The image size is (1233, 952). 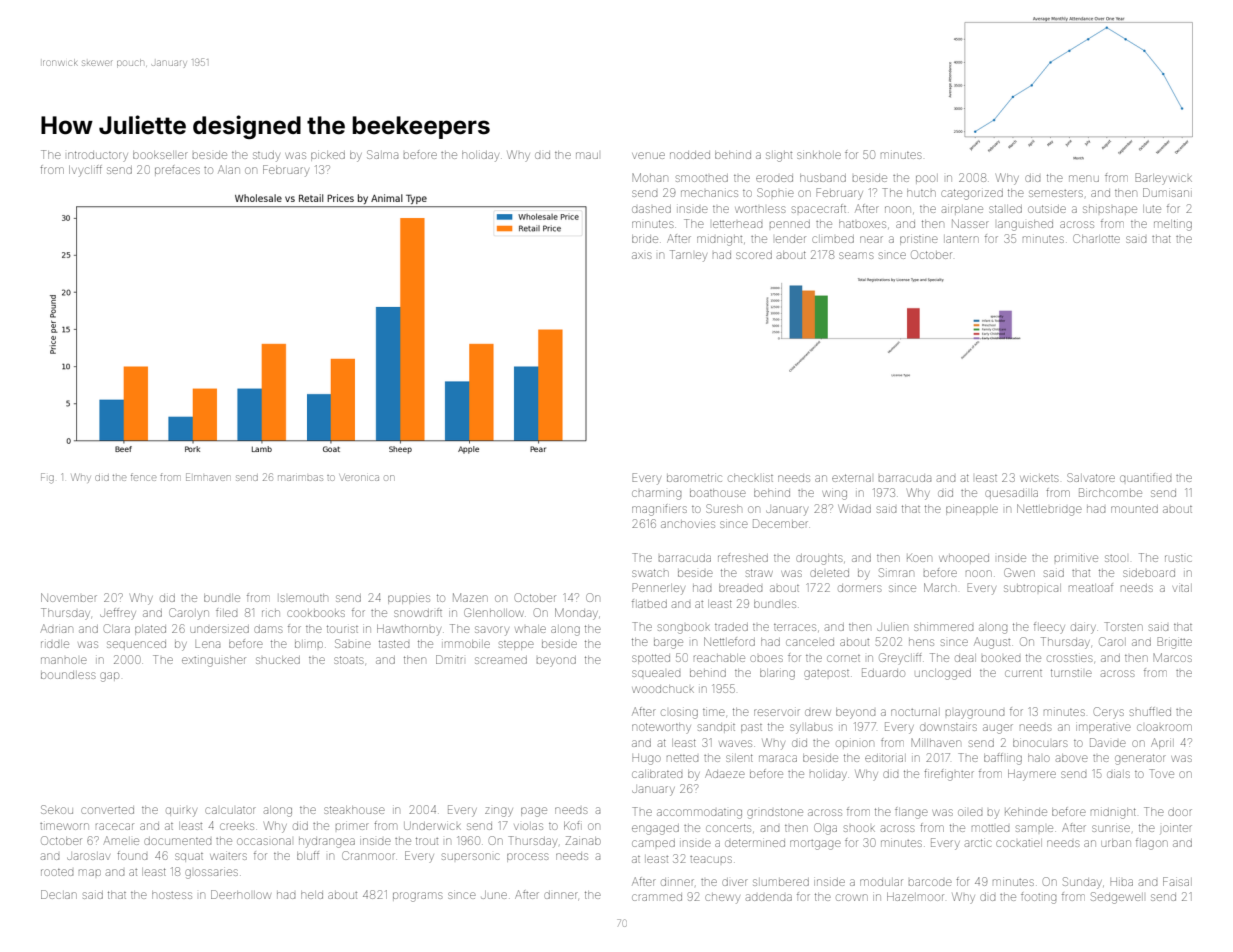 I want to click on crown, so click(x=852, y=897).
